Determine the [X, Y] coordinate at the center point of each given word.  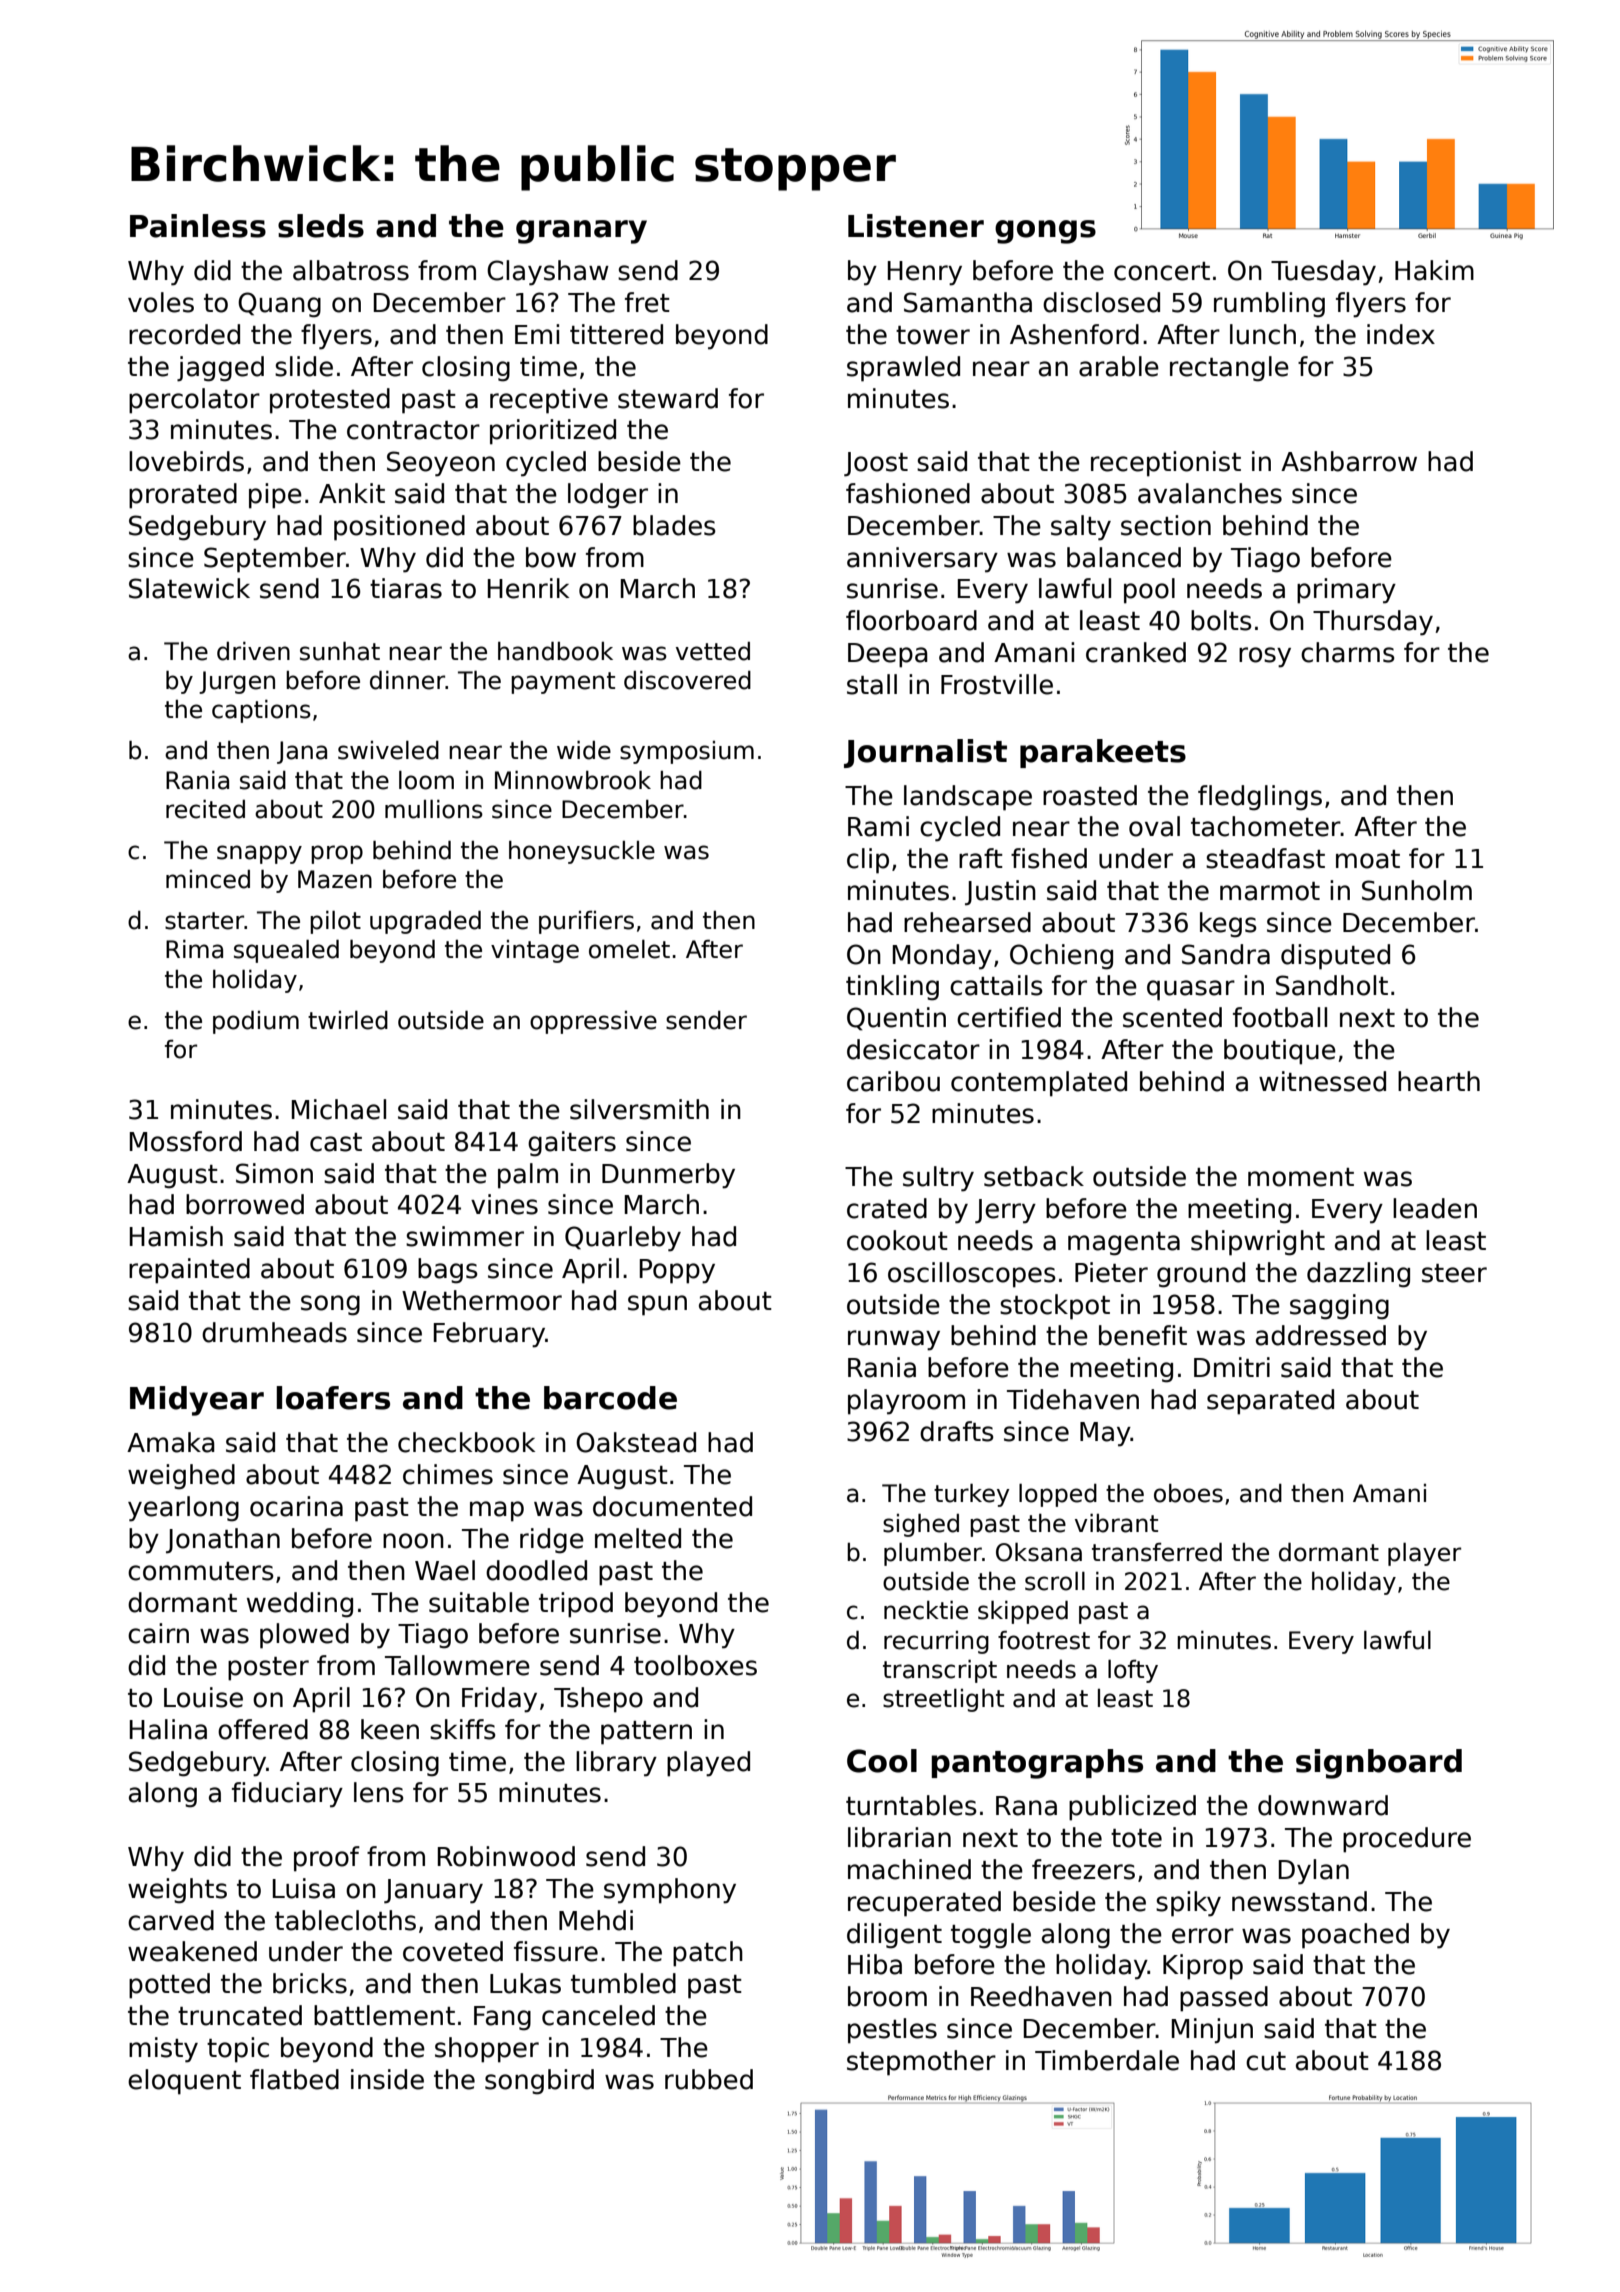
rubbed [709, 2079]
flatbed [294, 2079]
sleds [321, 226]
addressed [1321, 1335]
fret [647, 302]
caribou [893, 1081]
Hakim [1434, 270]
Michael [339, 1109]
